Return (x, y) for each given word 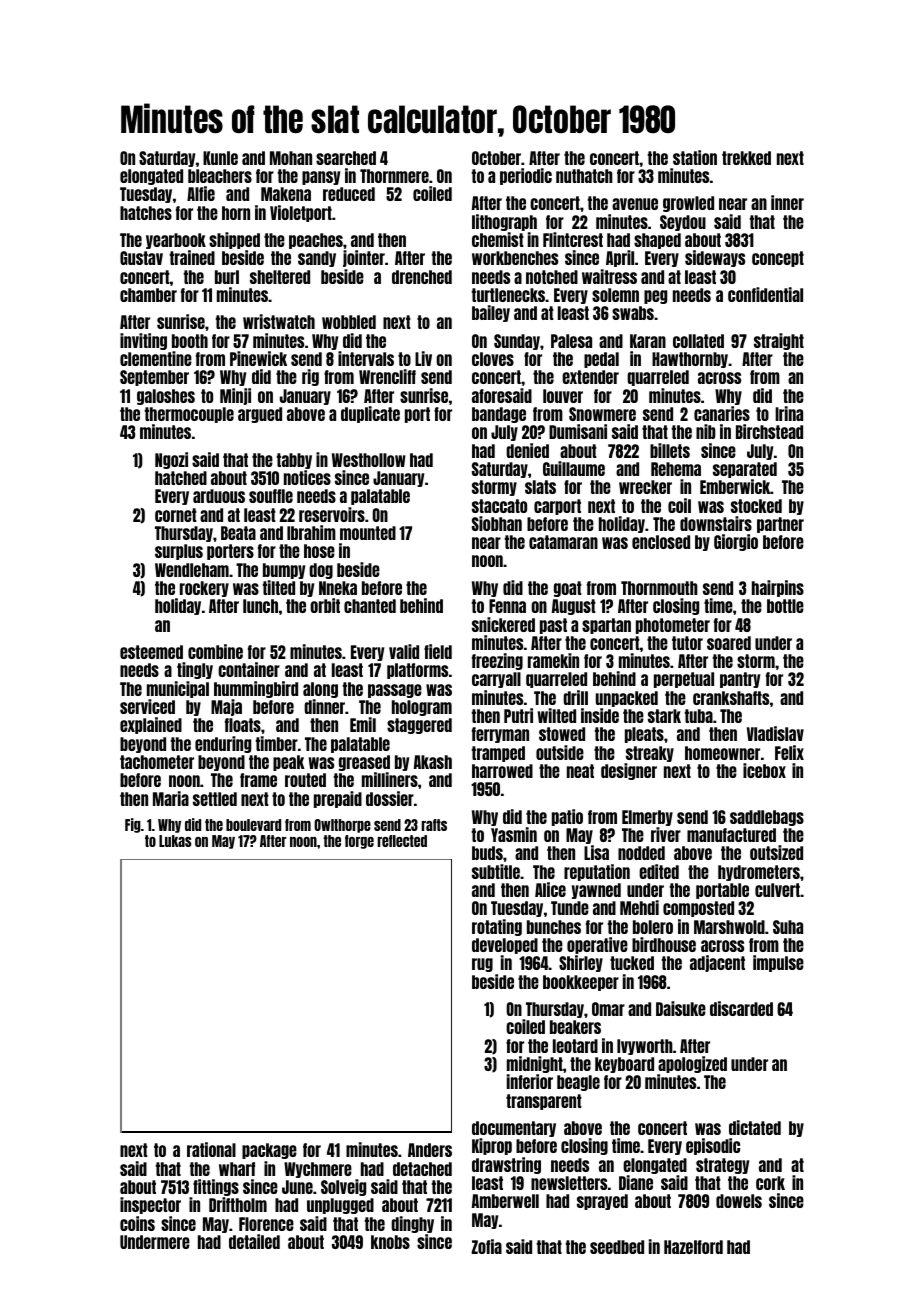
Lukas (175, 841)
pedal (601, 360)
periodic (526, 176)
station (695, 157)
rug (482, 965)
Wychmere (318, 1170)
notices (307, 477)
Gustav (141, 258)
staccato (499, 506)
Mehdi (639, 907)
